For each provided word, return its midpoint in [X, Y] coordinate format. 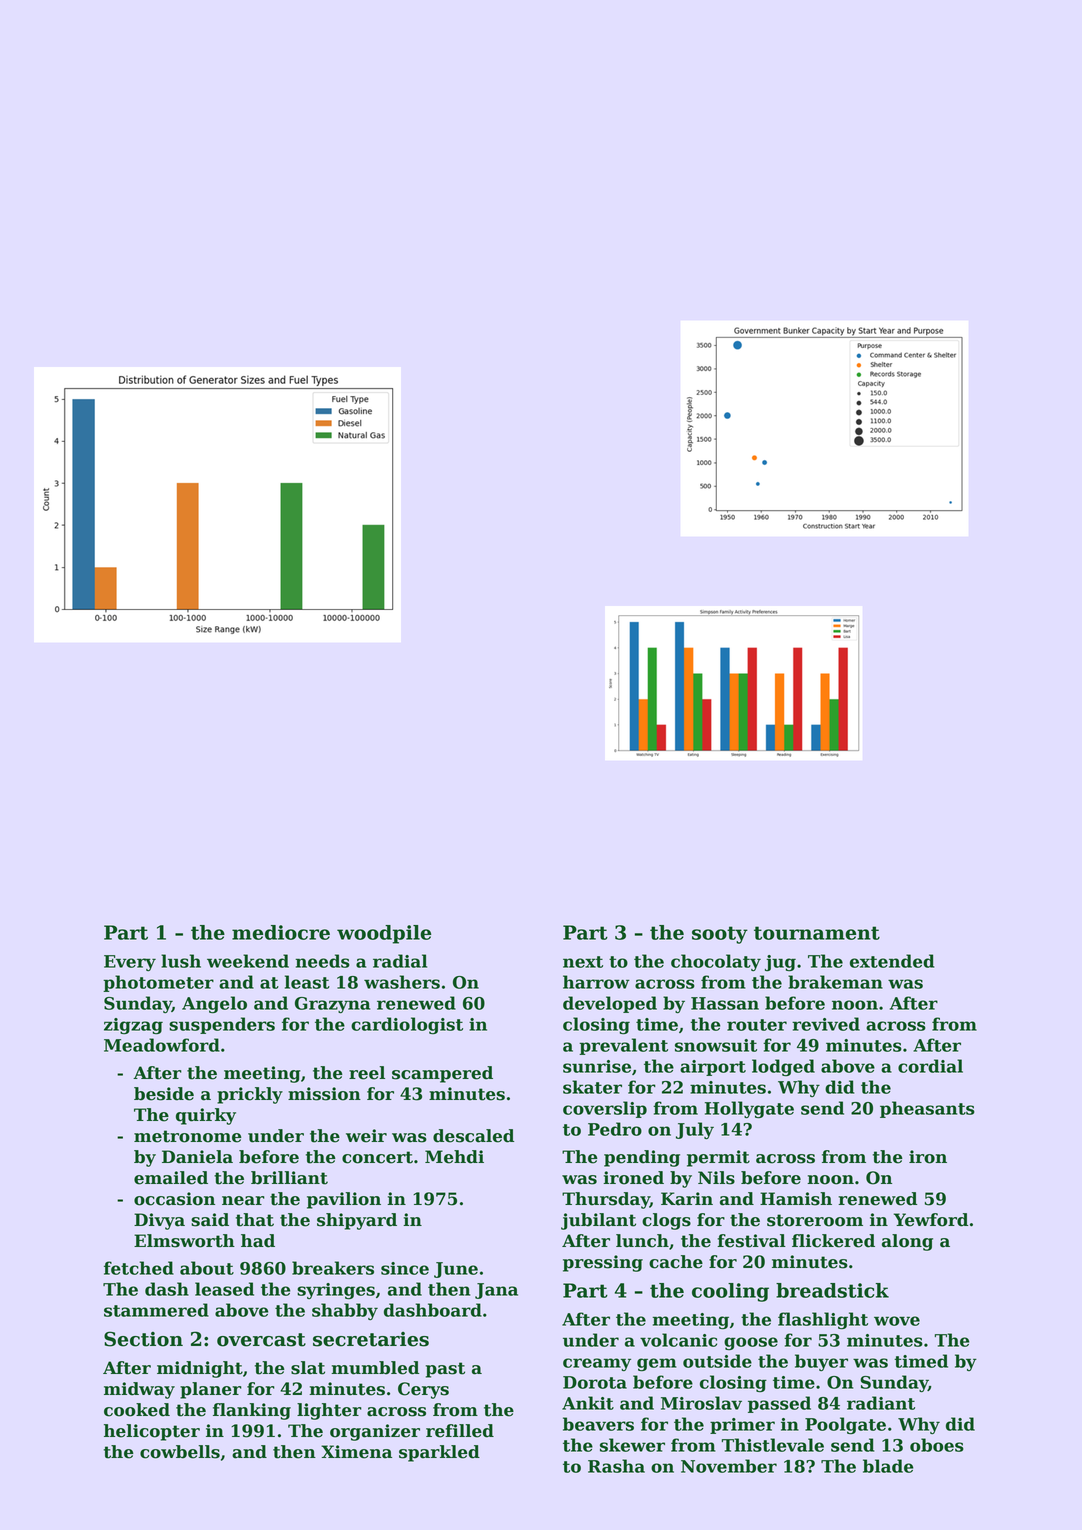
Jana [496, 1291]
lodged [783, 1067]
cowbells [180, 1452]
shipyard [357, 1221]
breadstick [832, 1290]
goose [751, 1343]
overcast [261, 1340]
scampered [442, 1074]
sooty [720, 935]
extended [892, 961]
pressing [603, 1263]
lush [181, 961]
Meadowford [162, 1045]
